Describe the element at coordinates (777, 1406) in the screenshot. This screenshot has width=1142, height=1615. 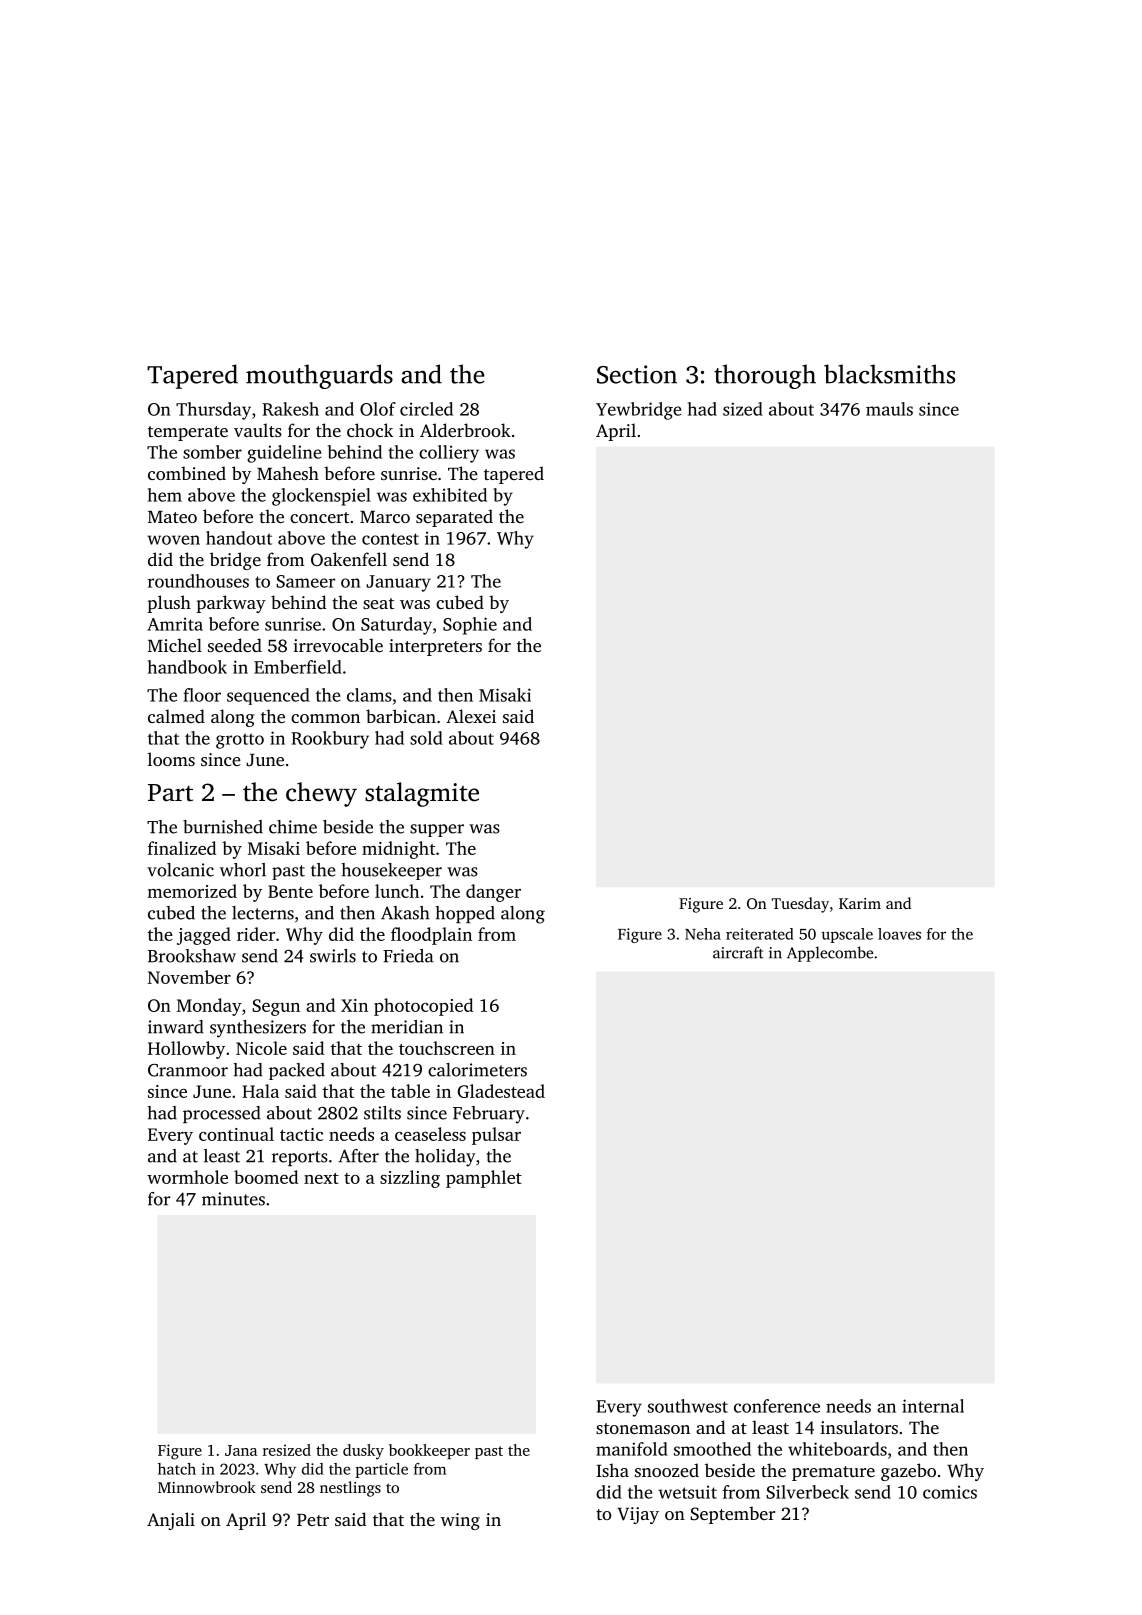
I see `conference` at that location.
